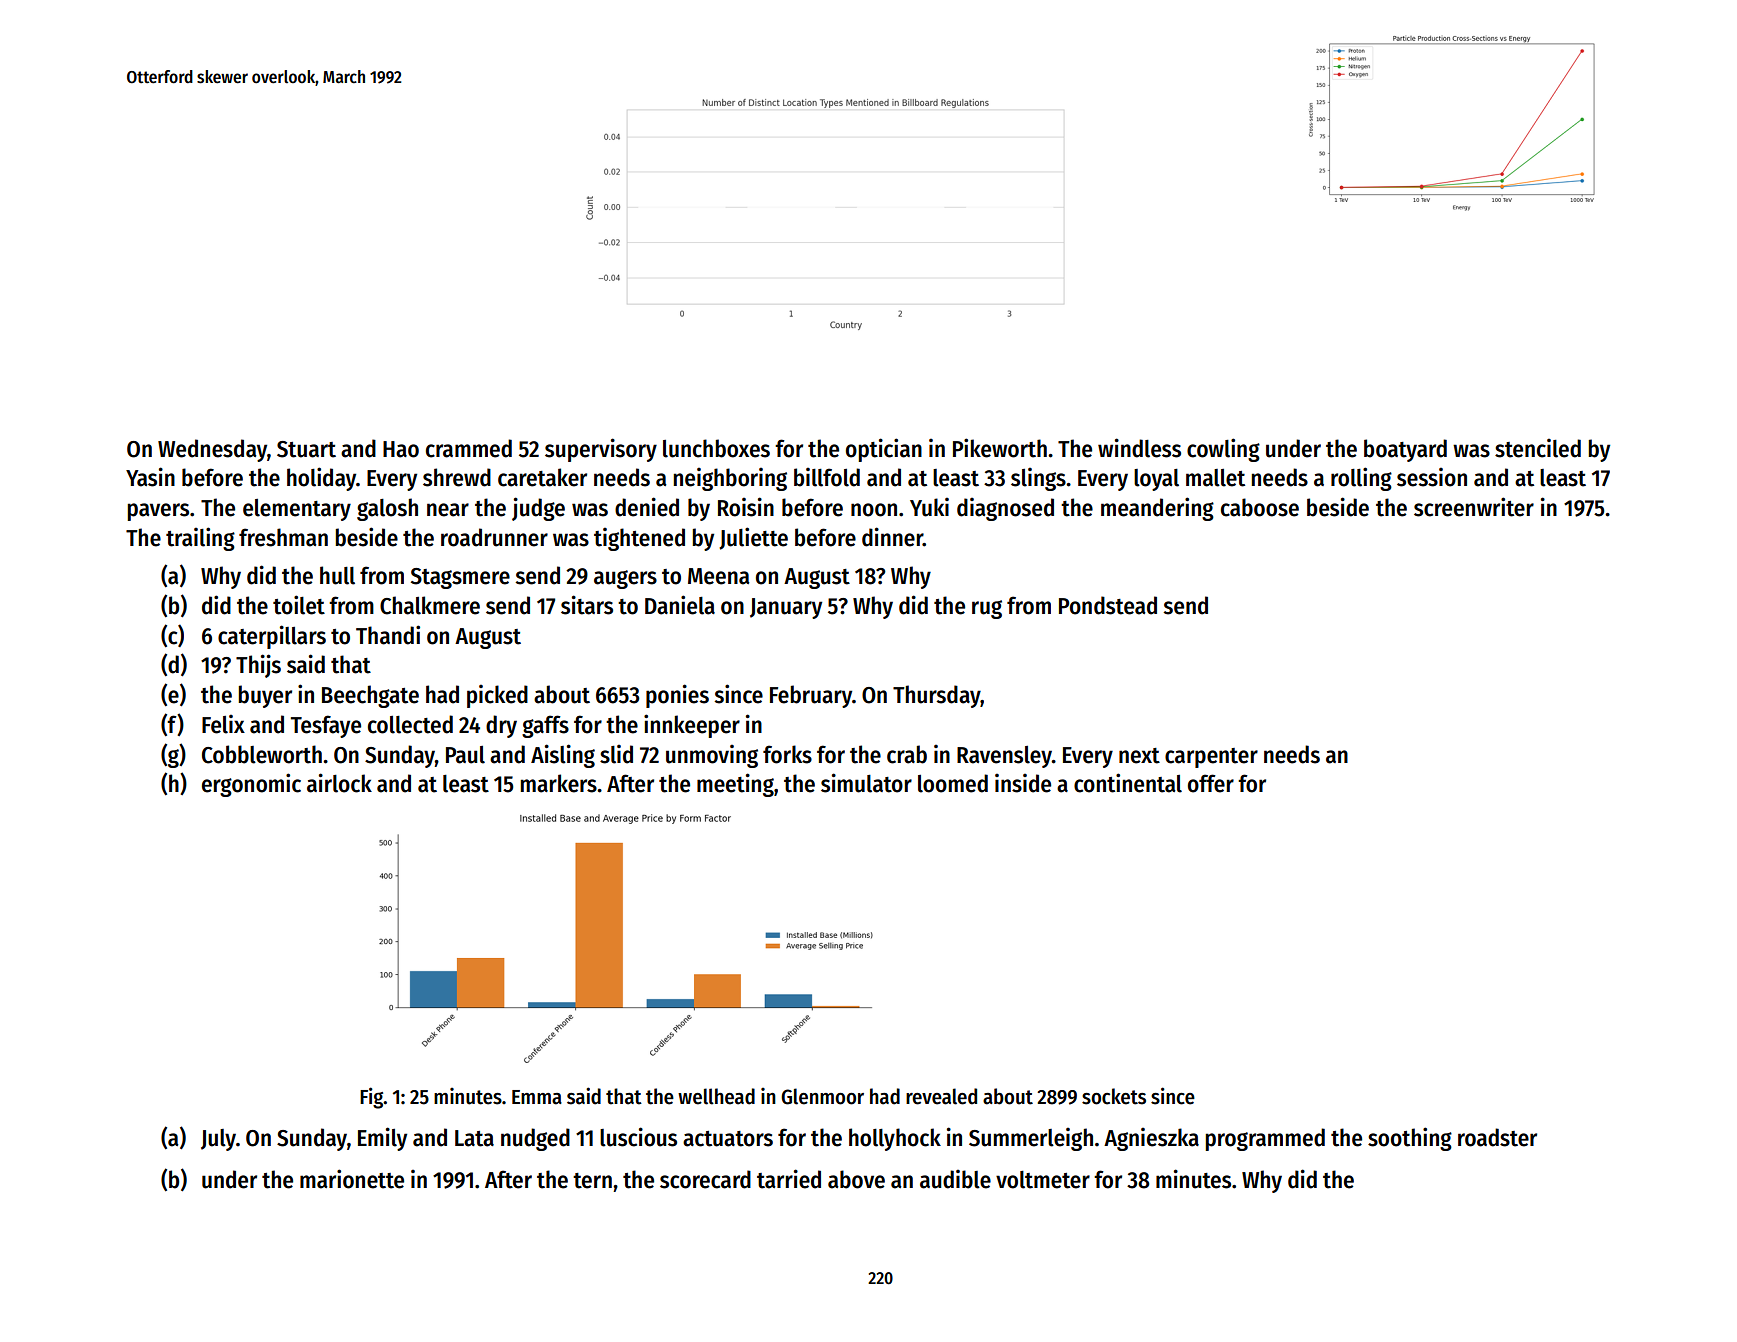 This page has width=1737, height=1342. What do you see at coordinates (677, 696) in the page?
I see `ponies` at bounding box center [677, 696].
